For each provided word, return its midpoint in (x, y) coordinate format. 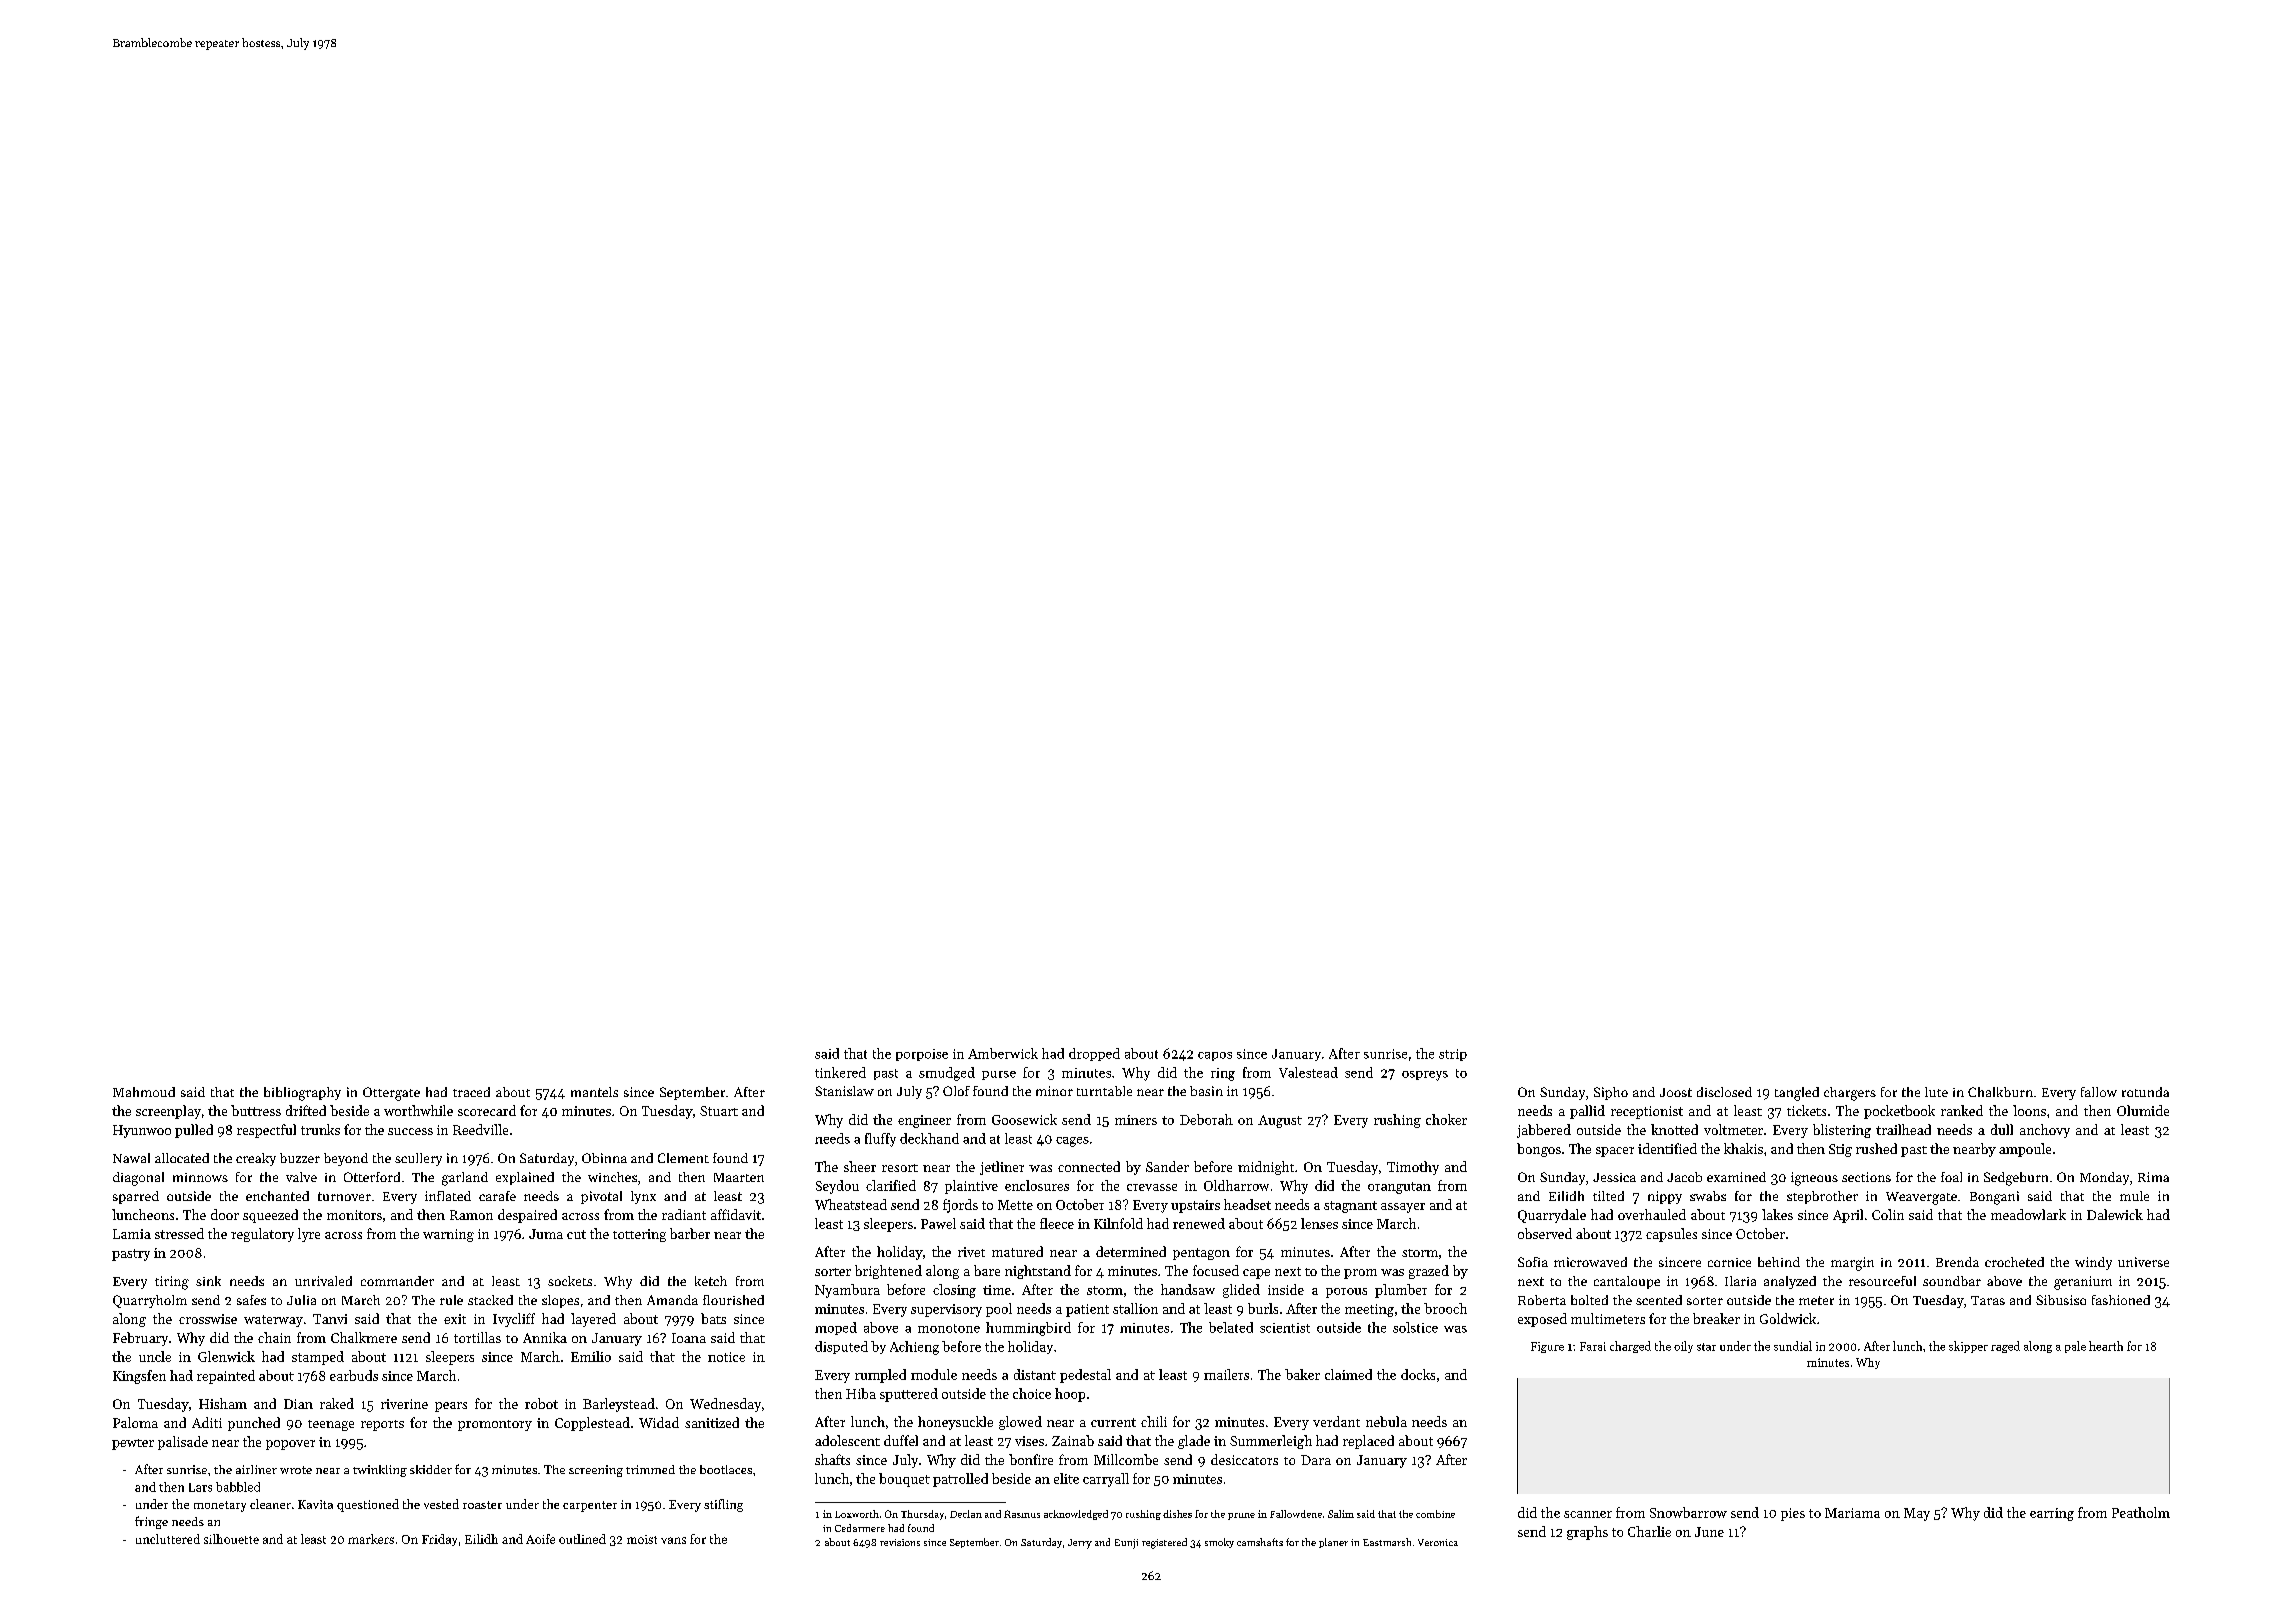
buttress (256, 1110)
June (1709, 1532)
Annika (545, 1337)
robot (541, 1403)
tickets (1806, 1110)
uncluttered (168, 1539)
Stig (1840, 1150)
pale (2075, 1347)
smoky (1219, 1543)
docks (1418, 1374)
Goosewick (1024, 1119)
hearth (2106, 1346)
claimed (1348, 1374)
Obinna (604, 1158)
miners (1136, 1120)
